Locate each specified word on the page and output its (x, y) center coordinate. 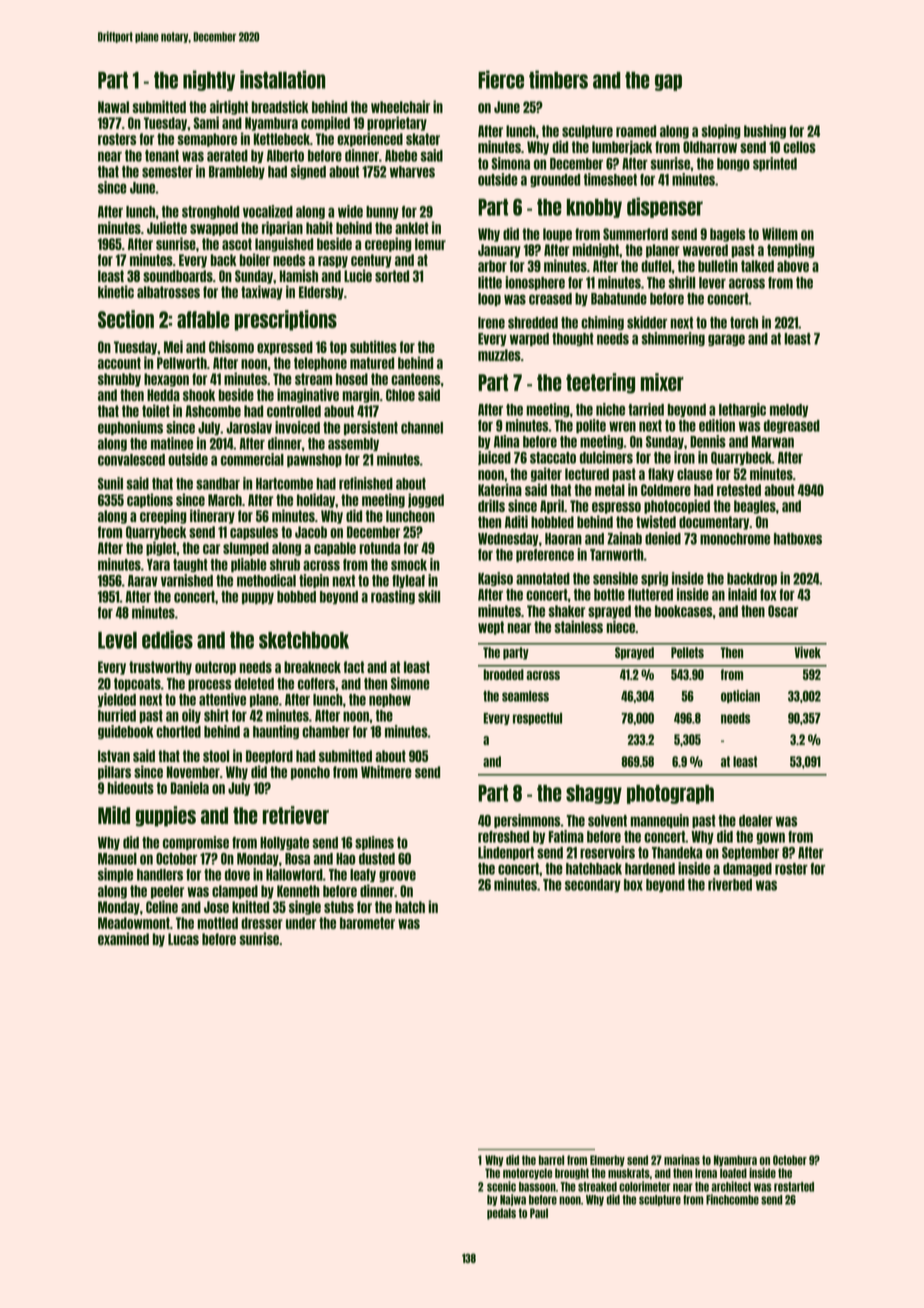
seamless (525, 696)
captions (150, 500)
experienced (370, 139)
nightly (209, 80)
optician (740, 696)
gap (668, 82)
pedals (501, 1214)
